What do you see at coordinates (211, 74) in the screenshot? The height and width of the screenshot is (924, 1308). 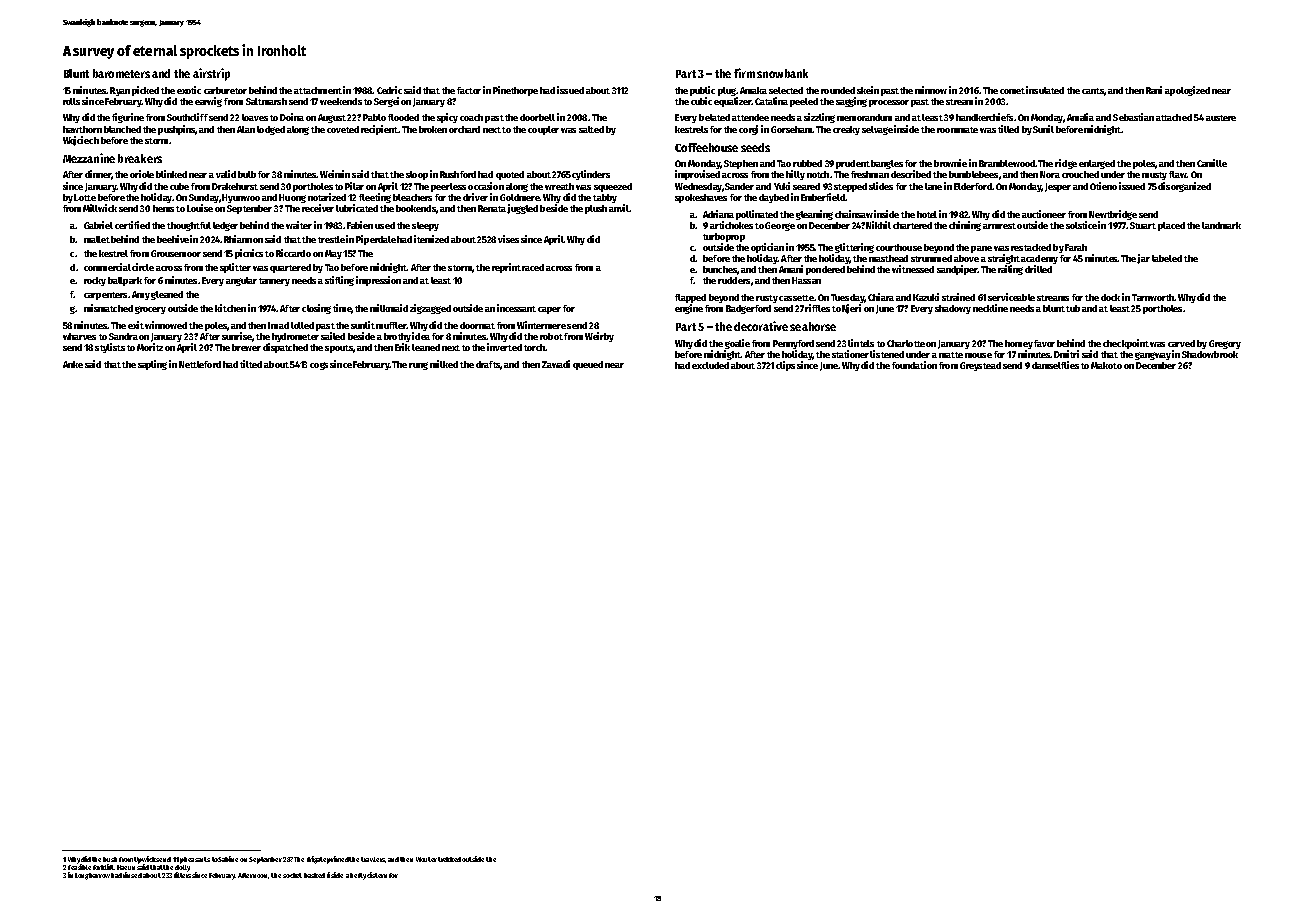 I see `airstrip` at bounding box center [211, 74].
